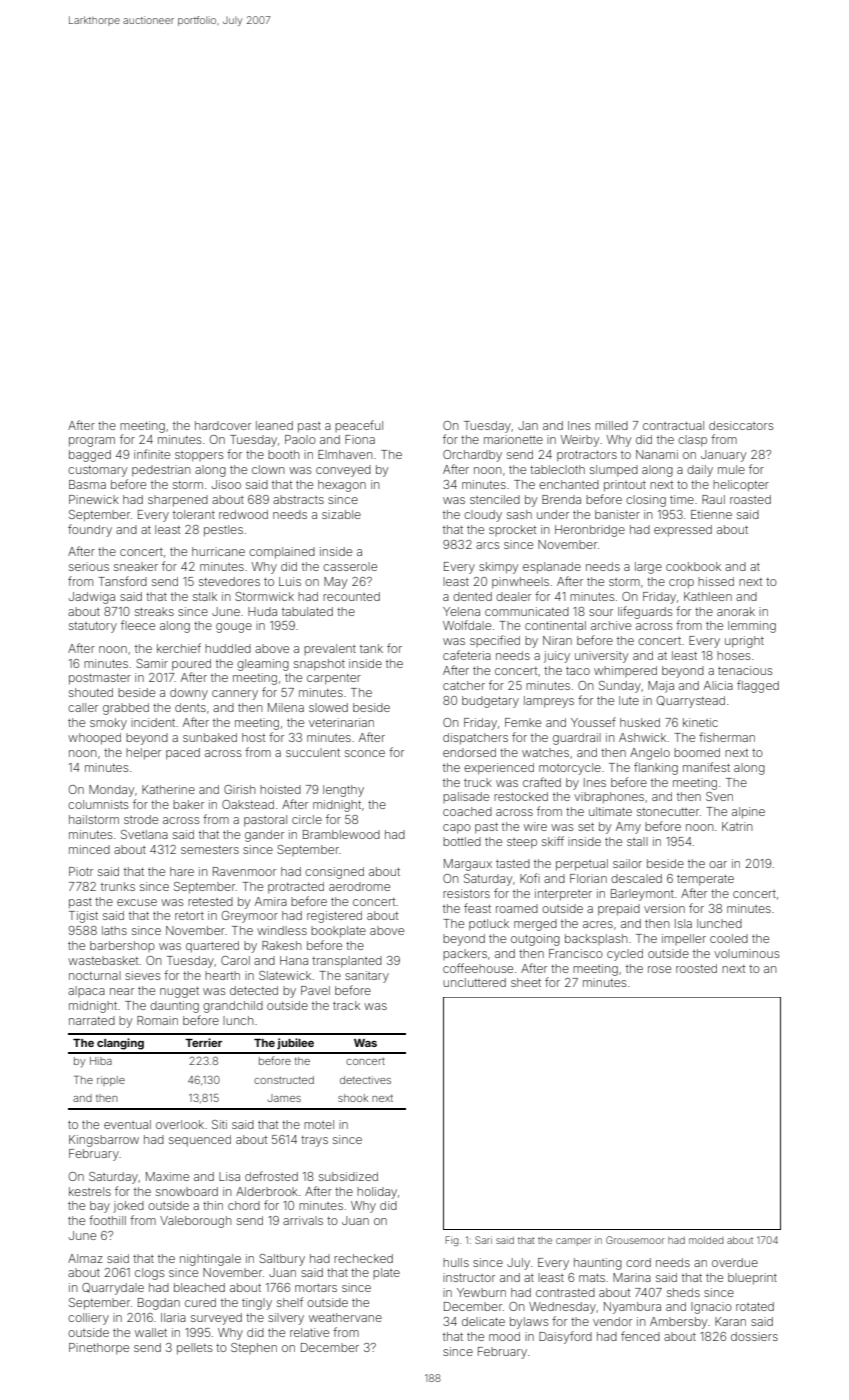 The width and height of the image is (849, 1400). What do you see at coordinates (469, 752) in the image?
I see `endorsed` at bounding box center [469, 752].
